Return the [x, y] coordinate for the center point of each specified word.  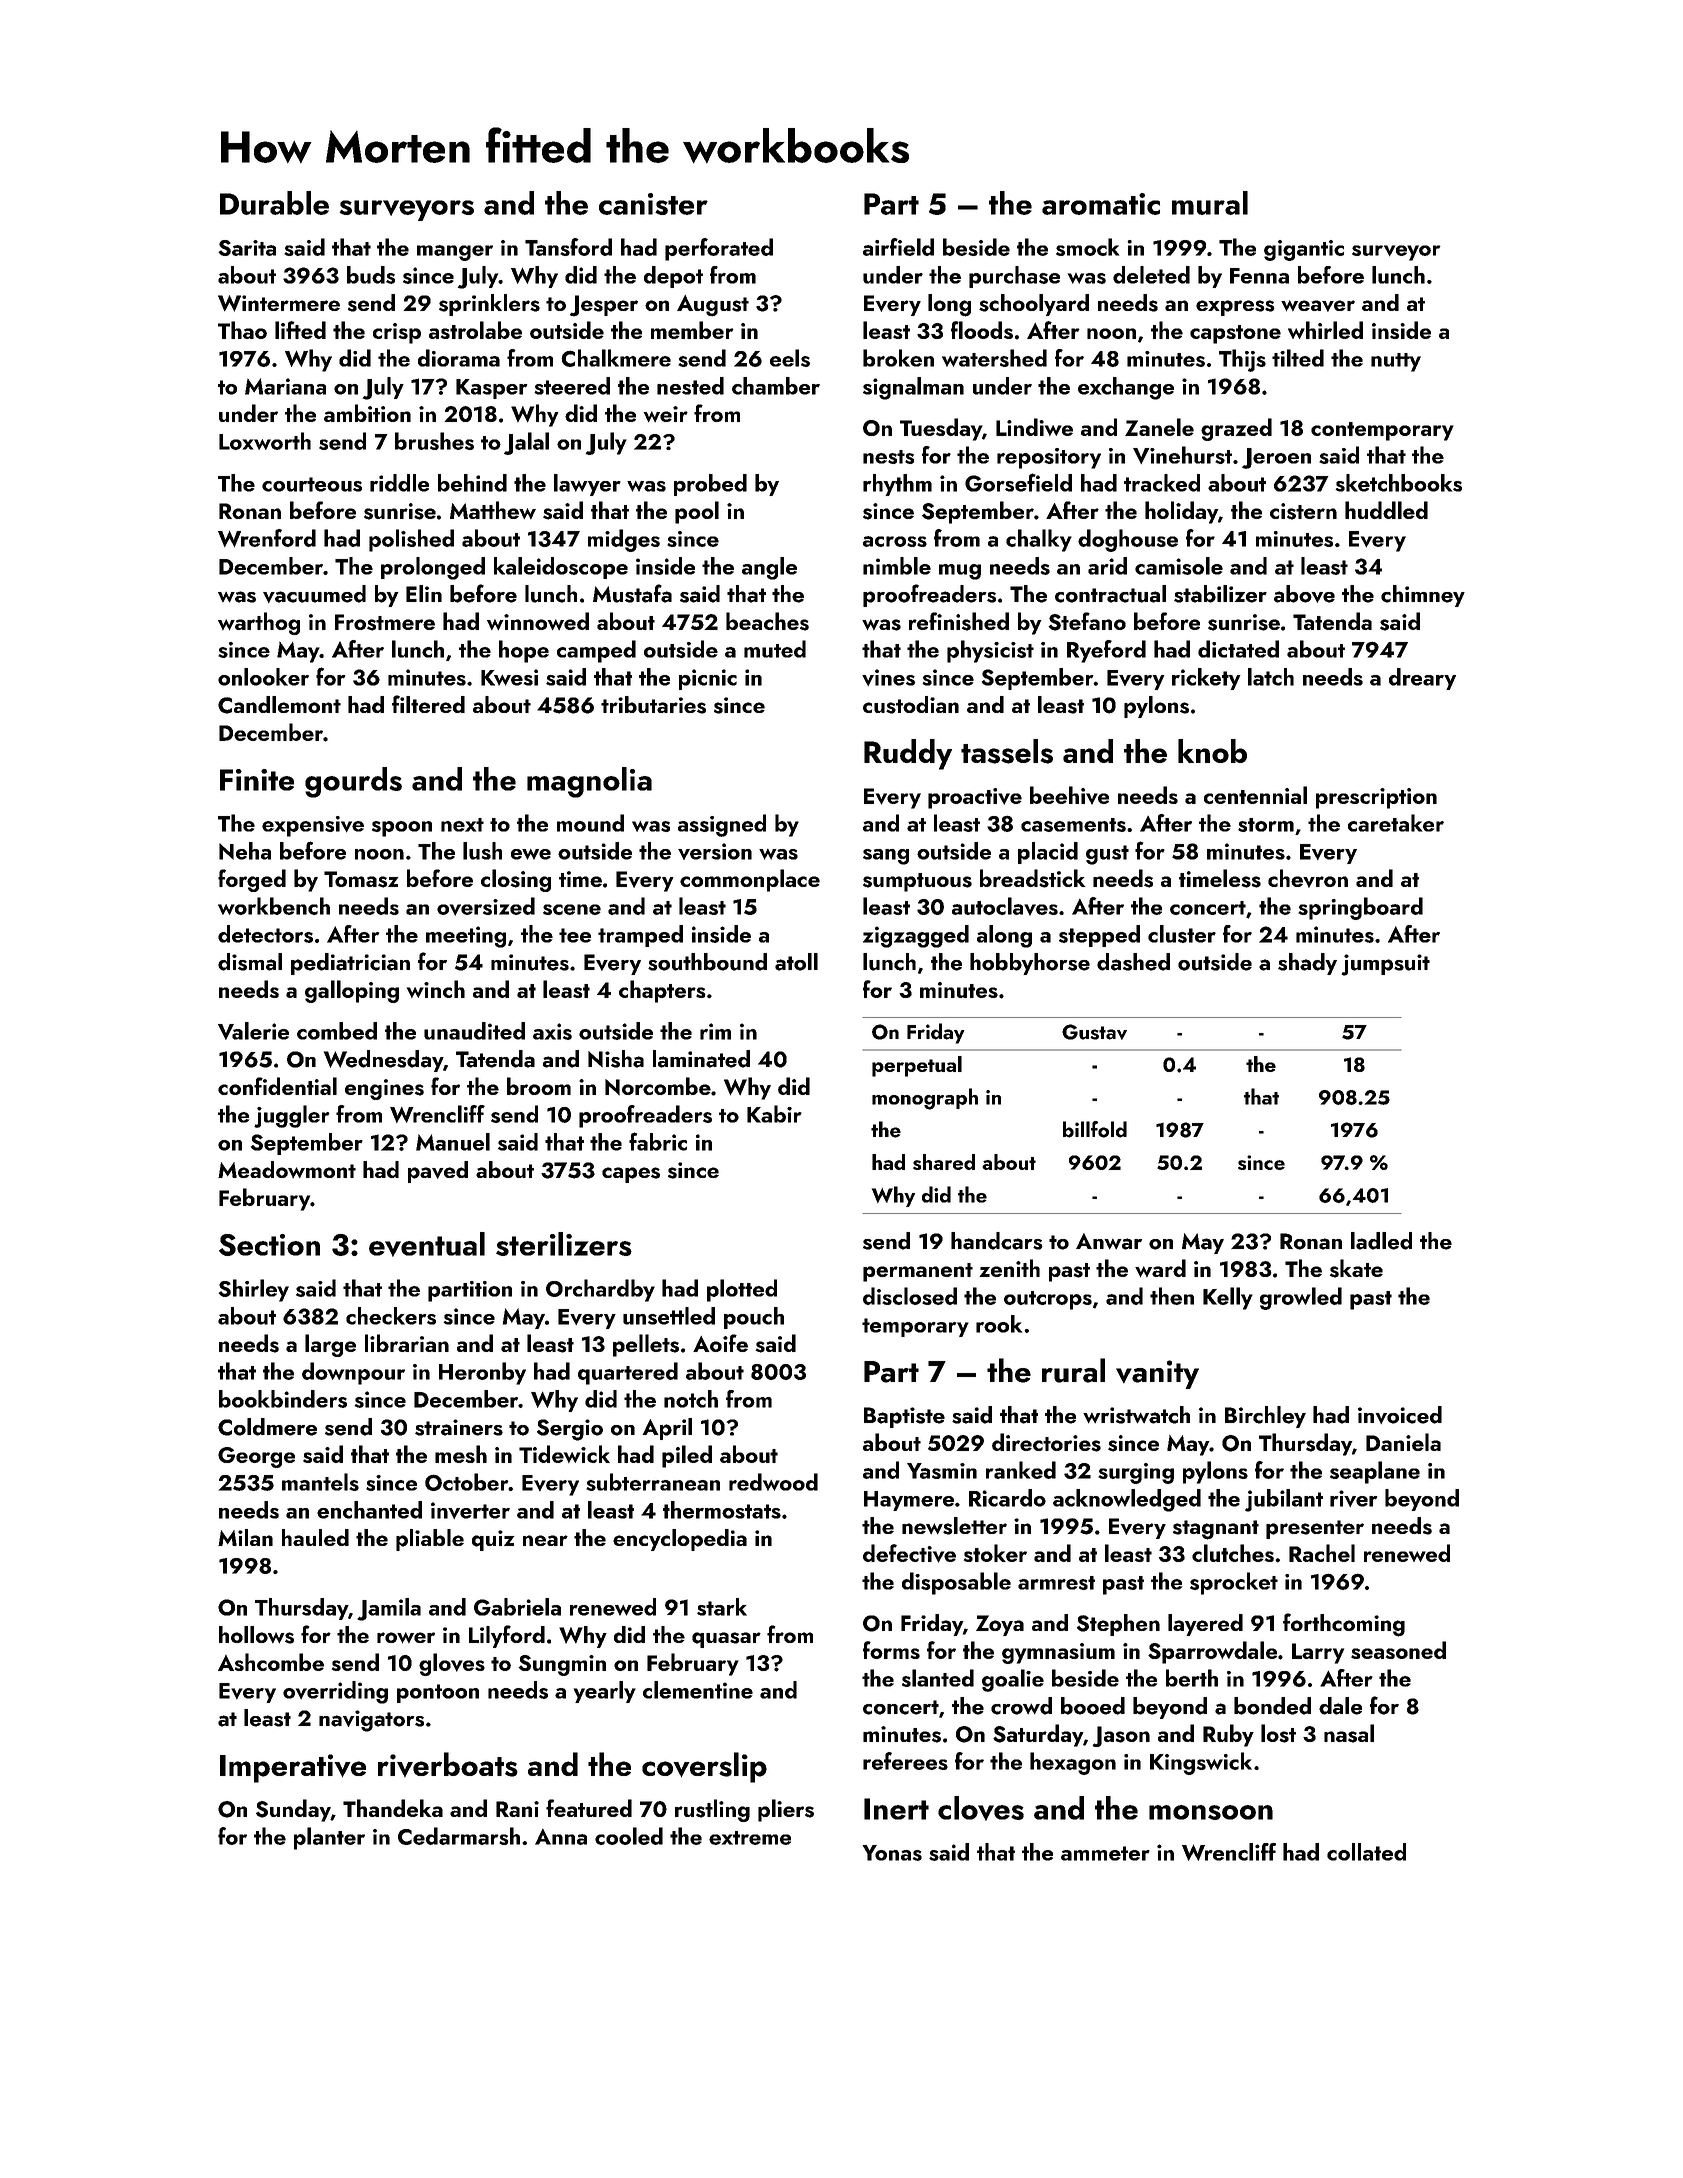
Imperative [293, 1768]
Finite [257, 780]
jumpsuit [1385, 965]
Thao [242, 330]
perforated [719, 249]
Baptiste [904, 1417]
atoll [796, 962]
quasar [726, 1640]
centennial [1255, 795]
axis [552, 1031]
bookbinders [283, 1399]
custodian [911, 705]
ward [1160, 1268]
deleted [1151, 275]
